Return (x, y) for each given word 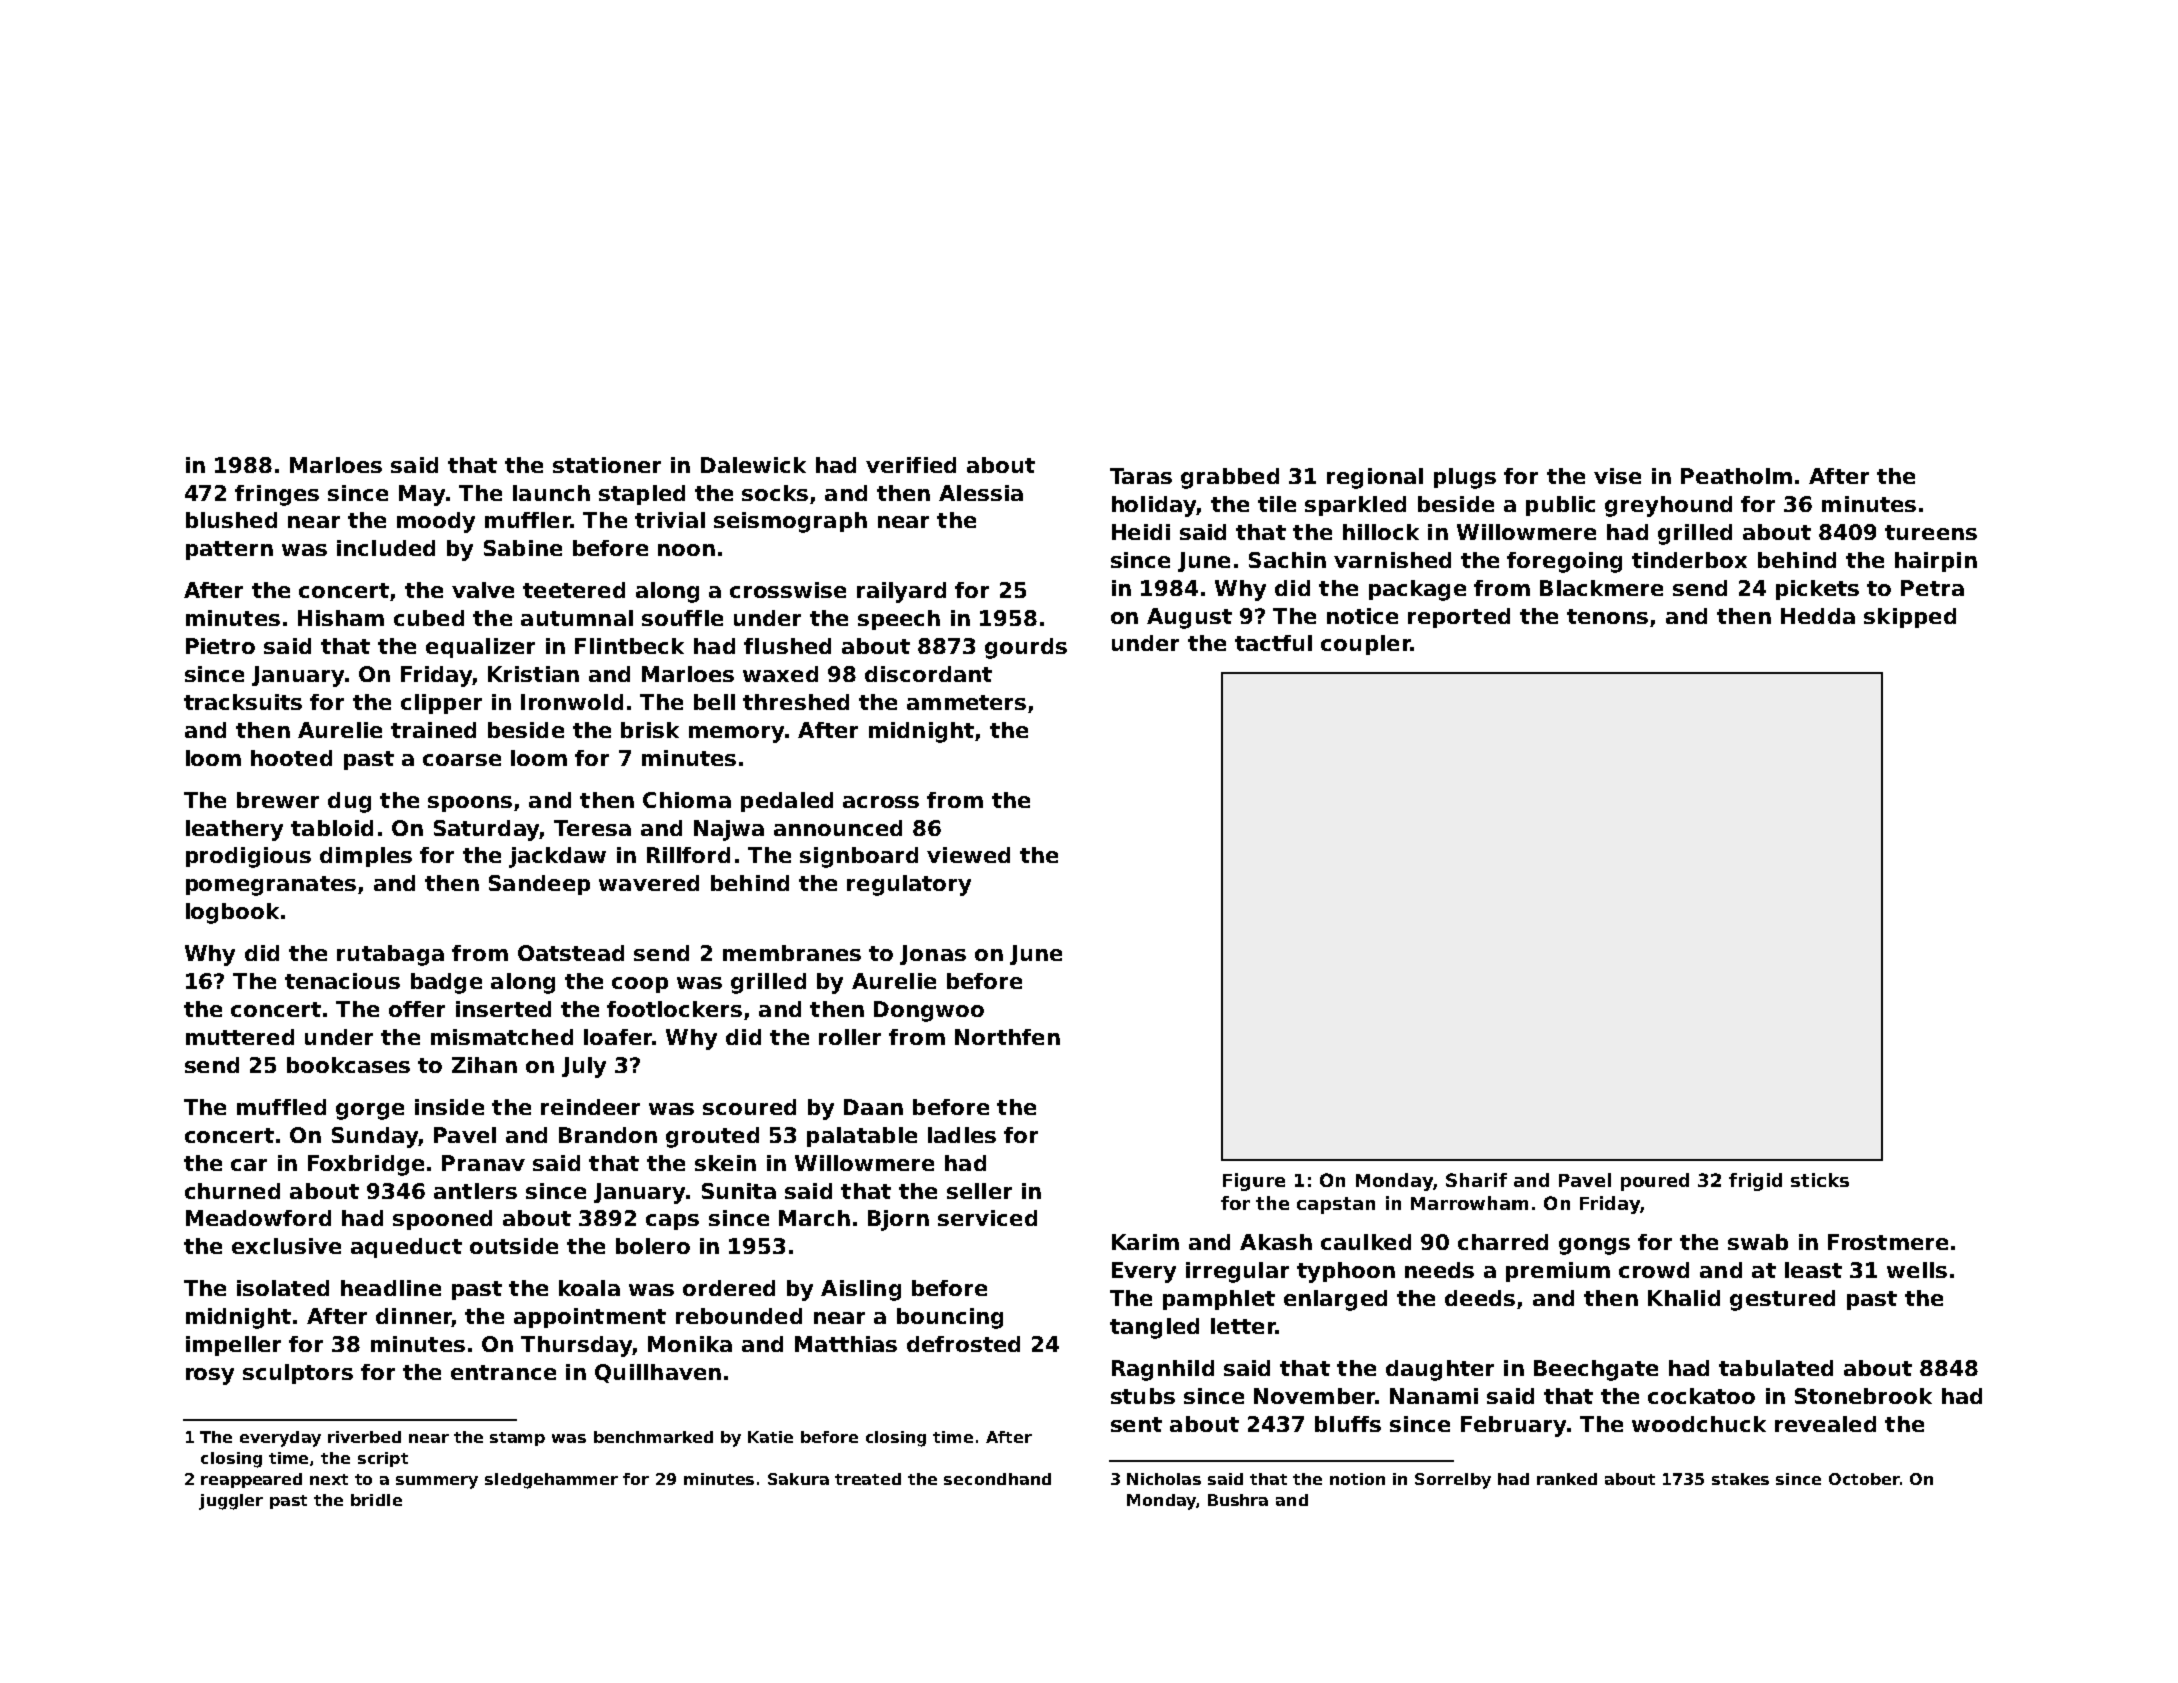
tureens (1931, 532)
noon (686, 550)
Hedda (1818, 616)
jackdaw (557, 857)
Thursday (576, 1346)
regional (1375, 478)
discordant (928, 674)
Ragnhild (1163, 1370)
